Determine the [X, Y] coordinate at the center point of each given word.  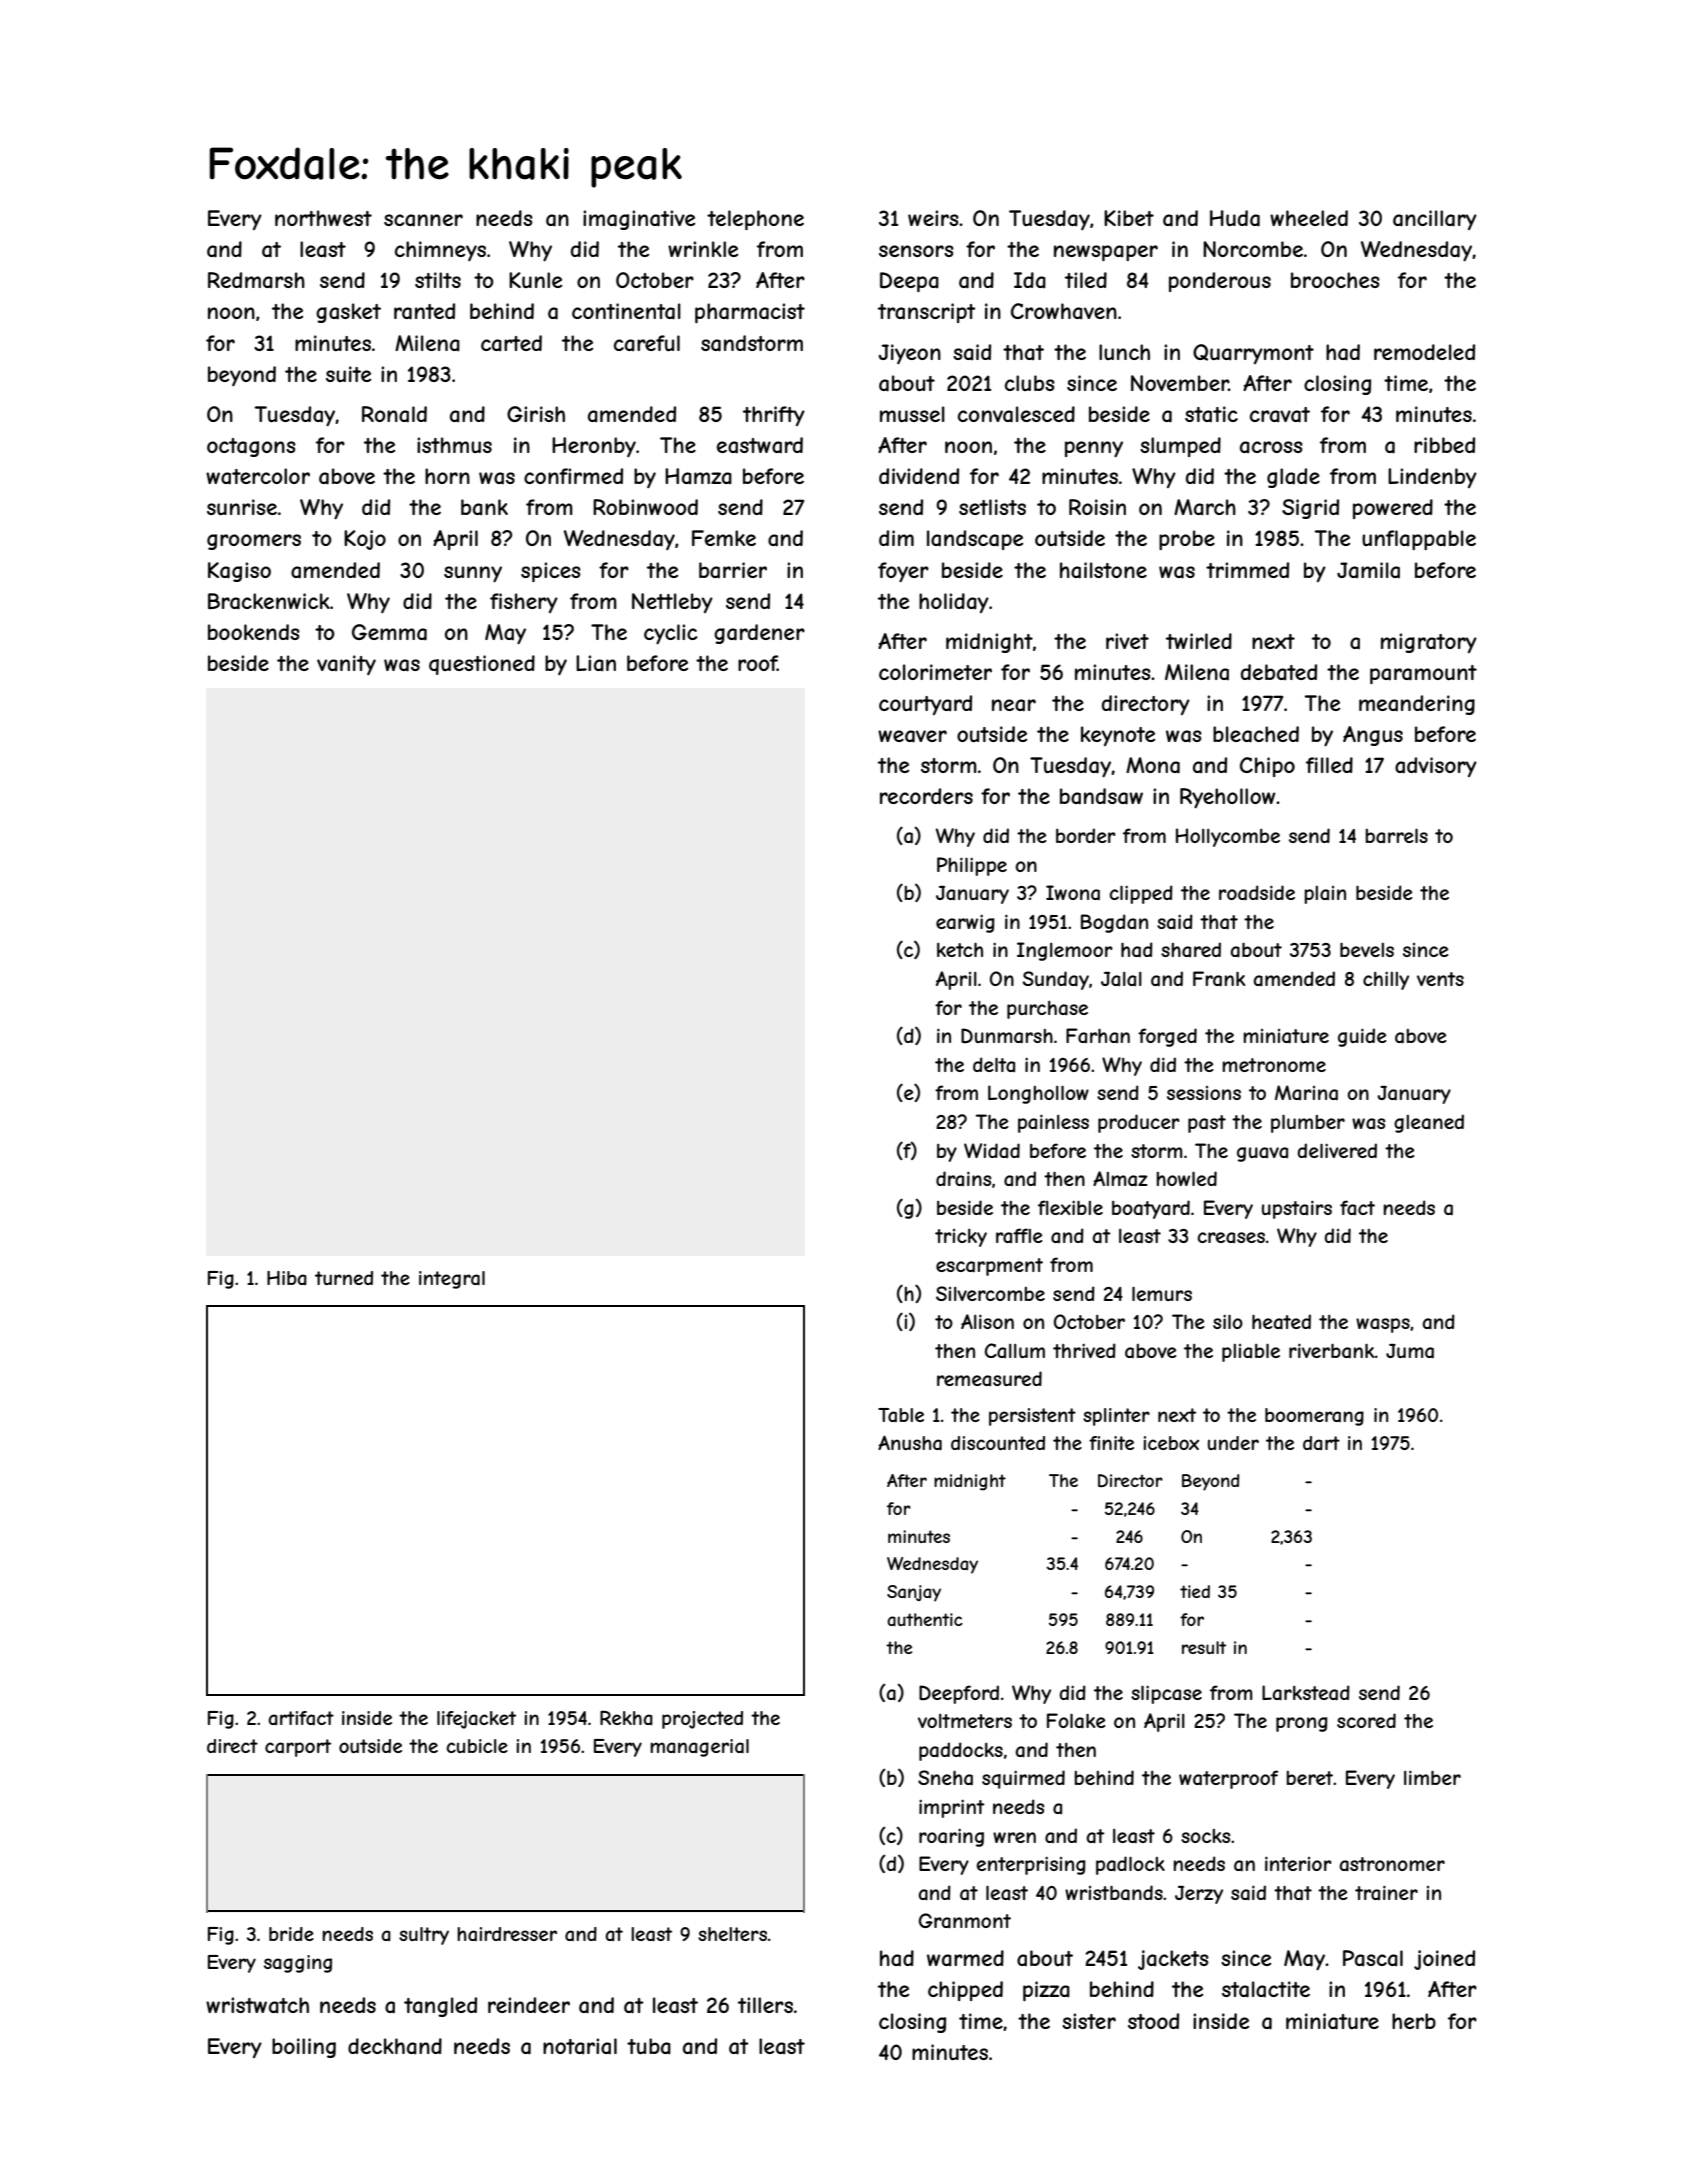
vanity [346, 665]
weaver [912, 736]
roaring [951, 1837]
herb [1414, 2021]
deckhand [395, 2046]
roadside [1257, 893]
